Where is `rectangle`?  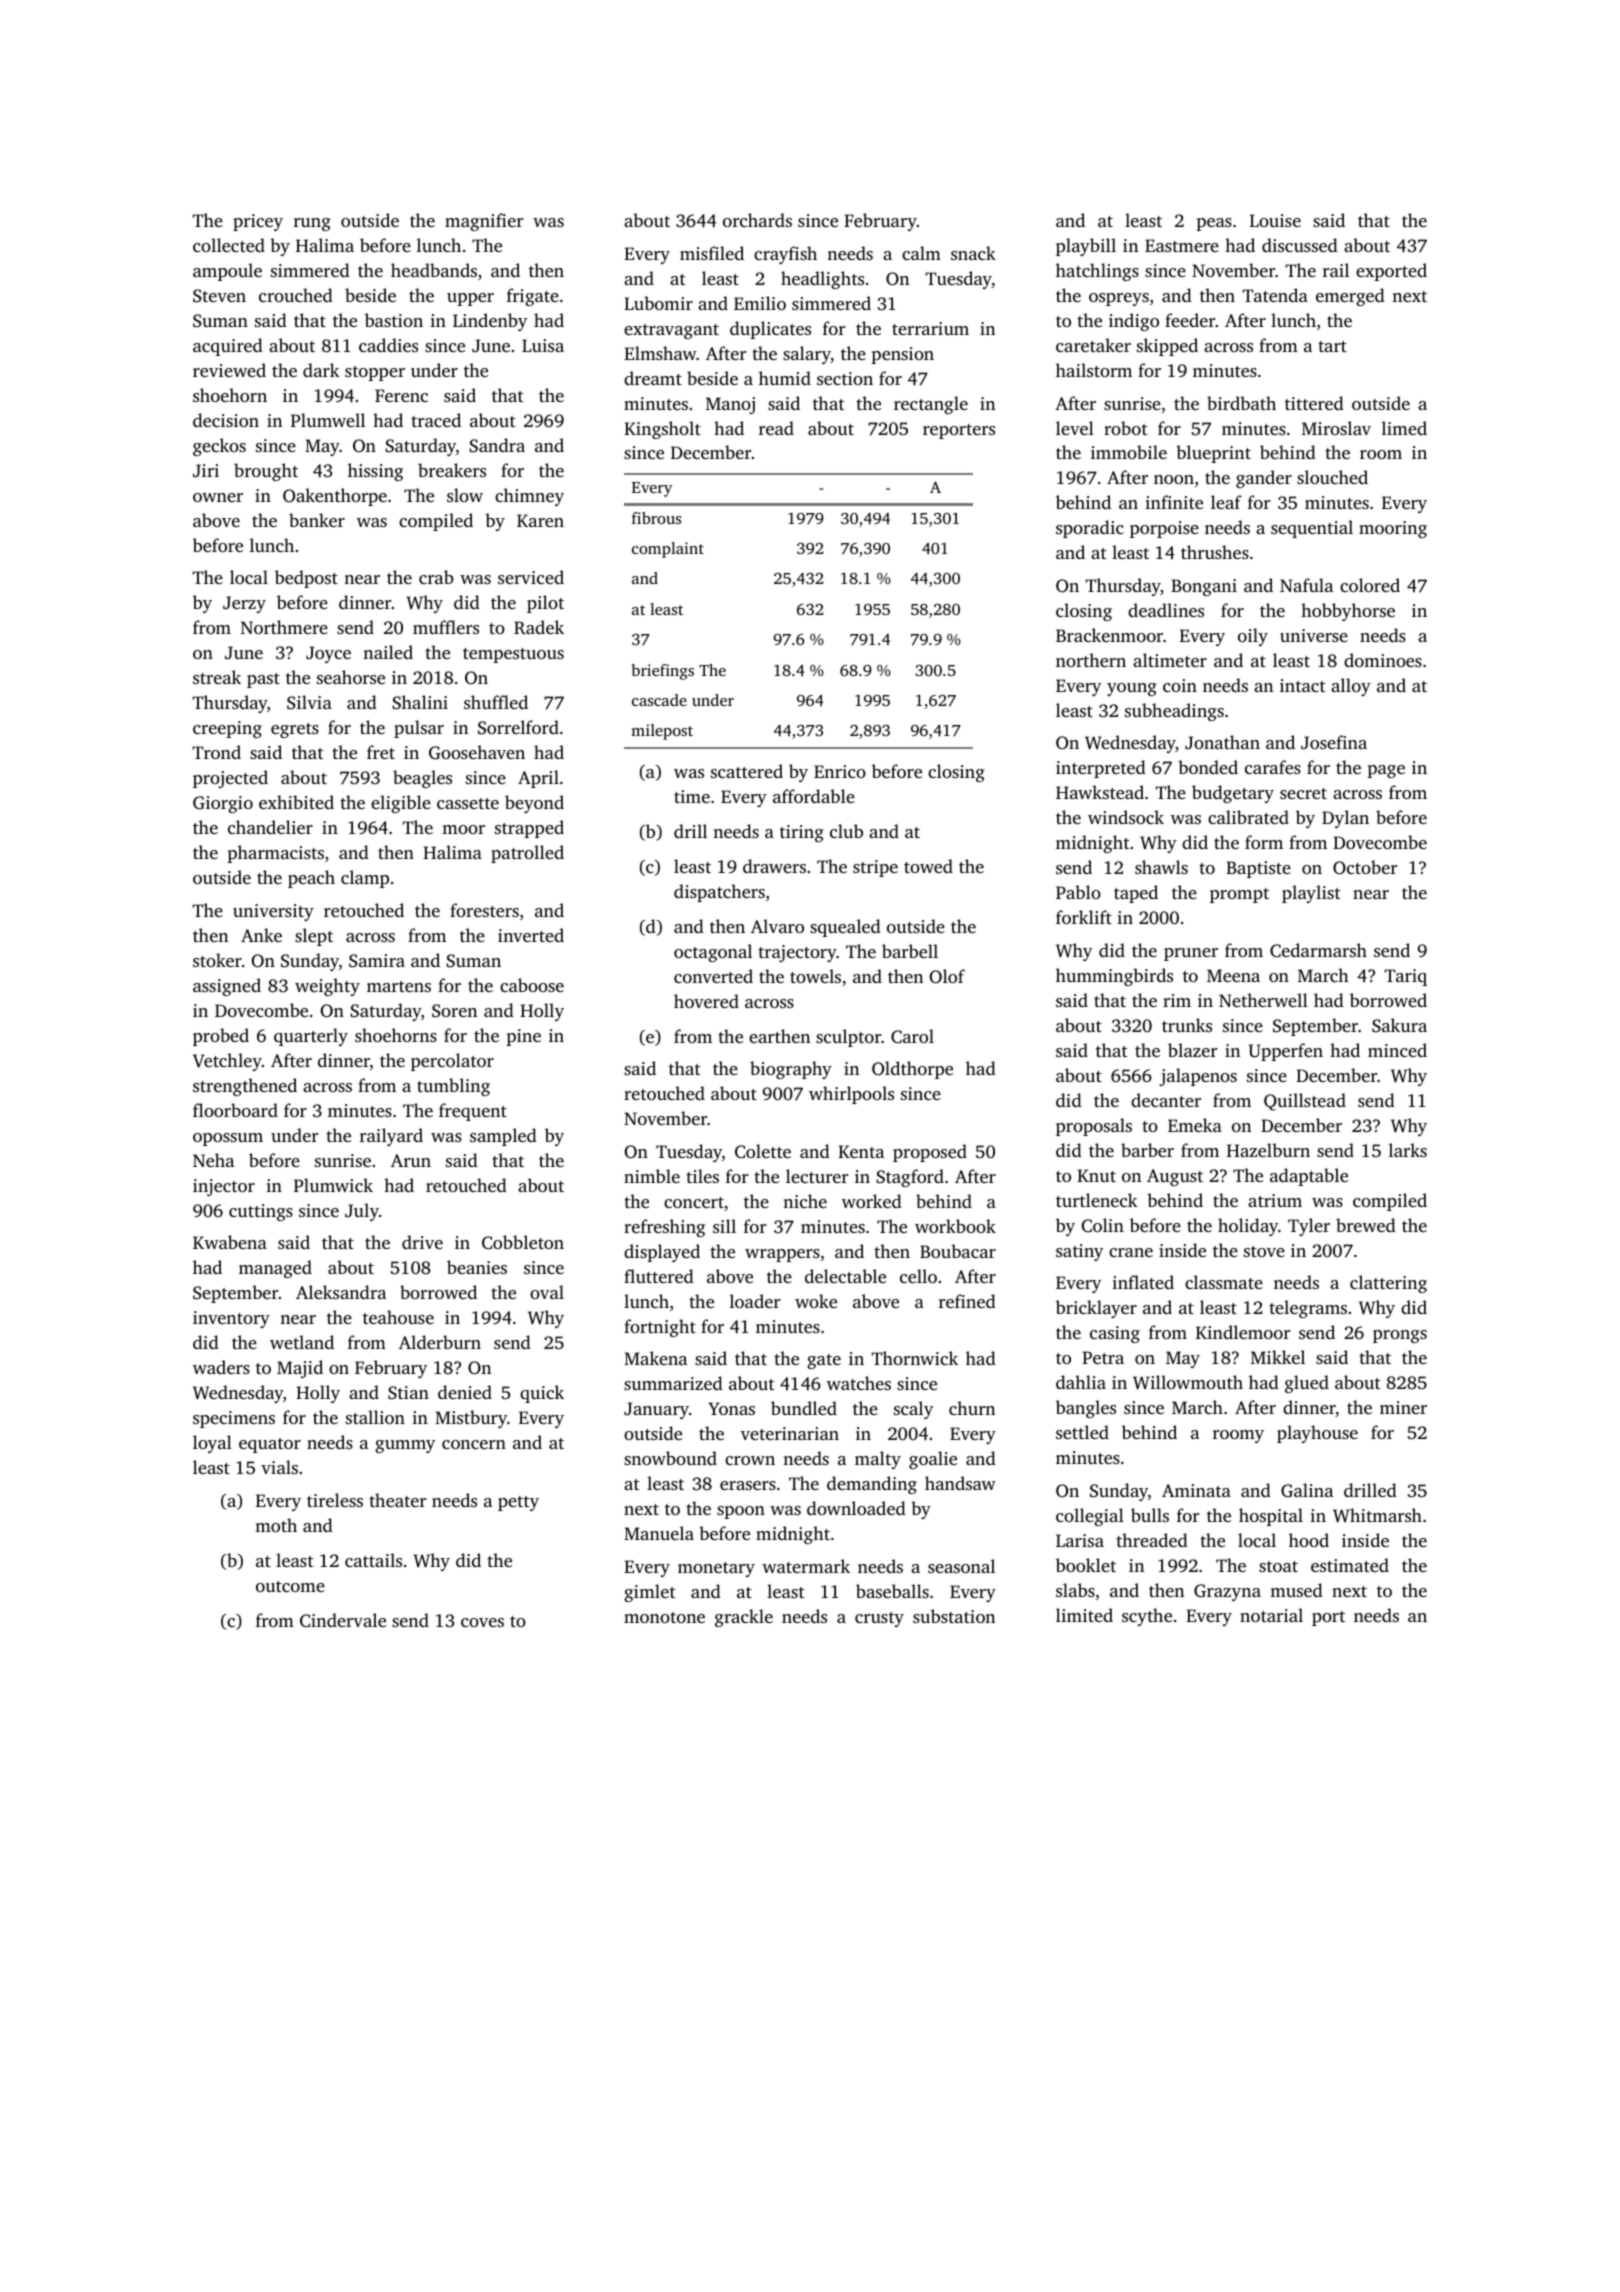
rectangle is located at coordinates (931, 405).
